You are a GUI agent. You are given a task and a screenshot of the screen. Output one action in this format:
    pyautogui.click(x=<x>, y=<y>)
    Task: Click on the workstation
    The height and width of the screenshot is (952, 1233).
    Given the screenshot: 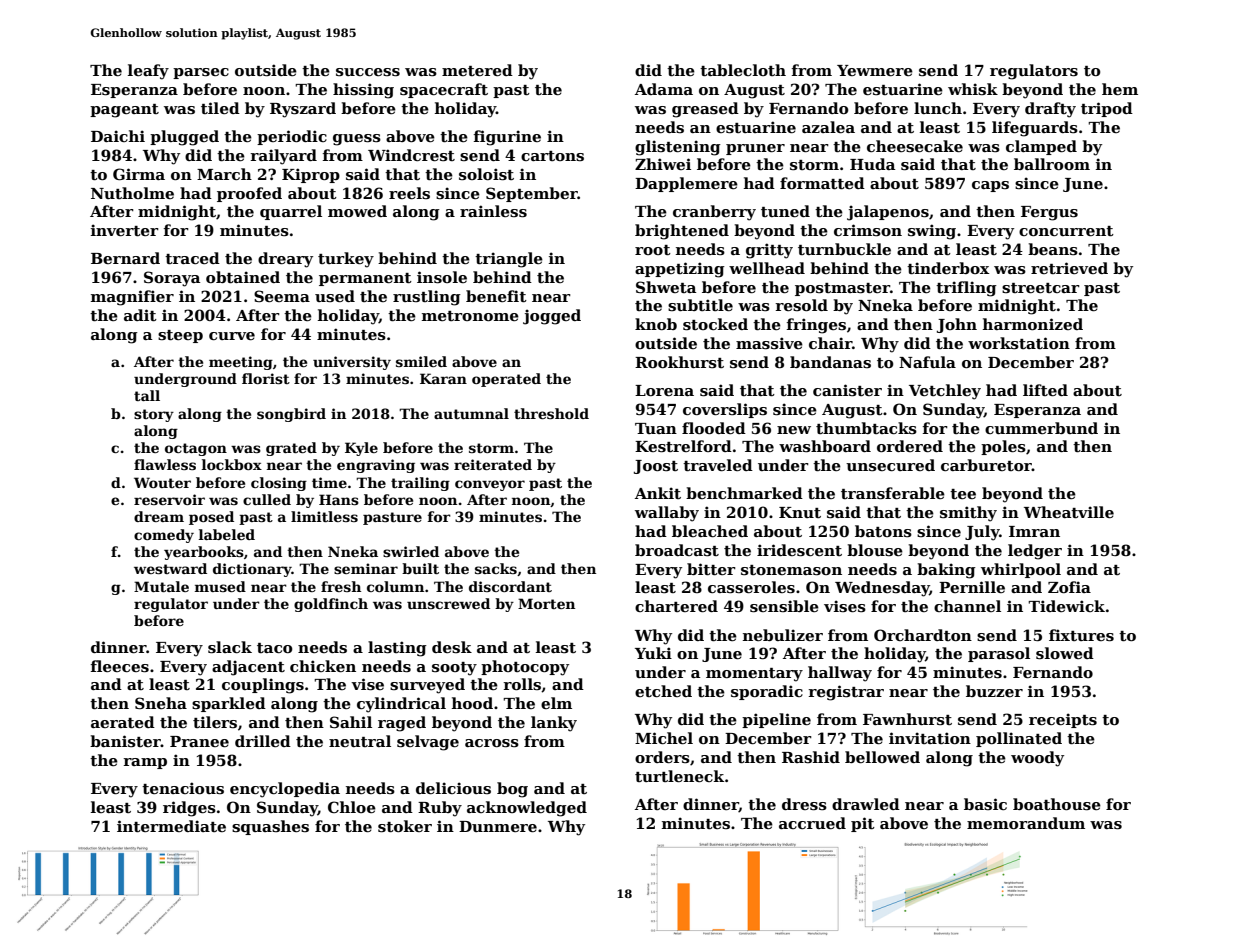 What is the action you would take?
    pyautogui.click(x=1019, y=343)
